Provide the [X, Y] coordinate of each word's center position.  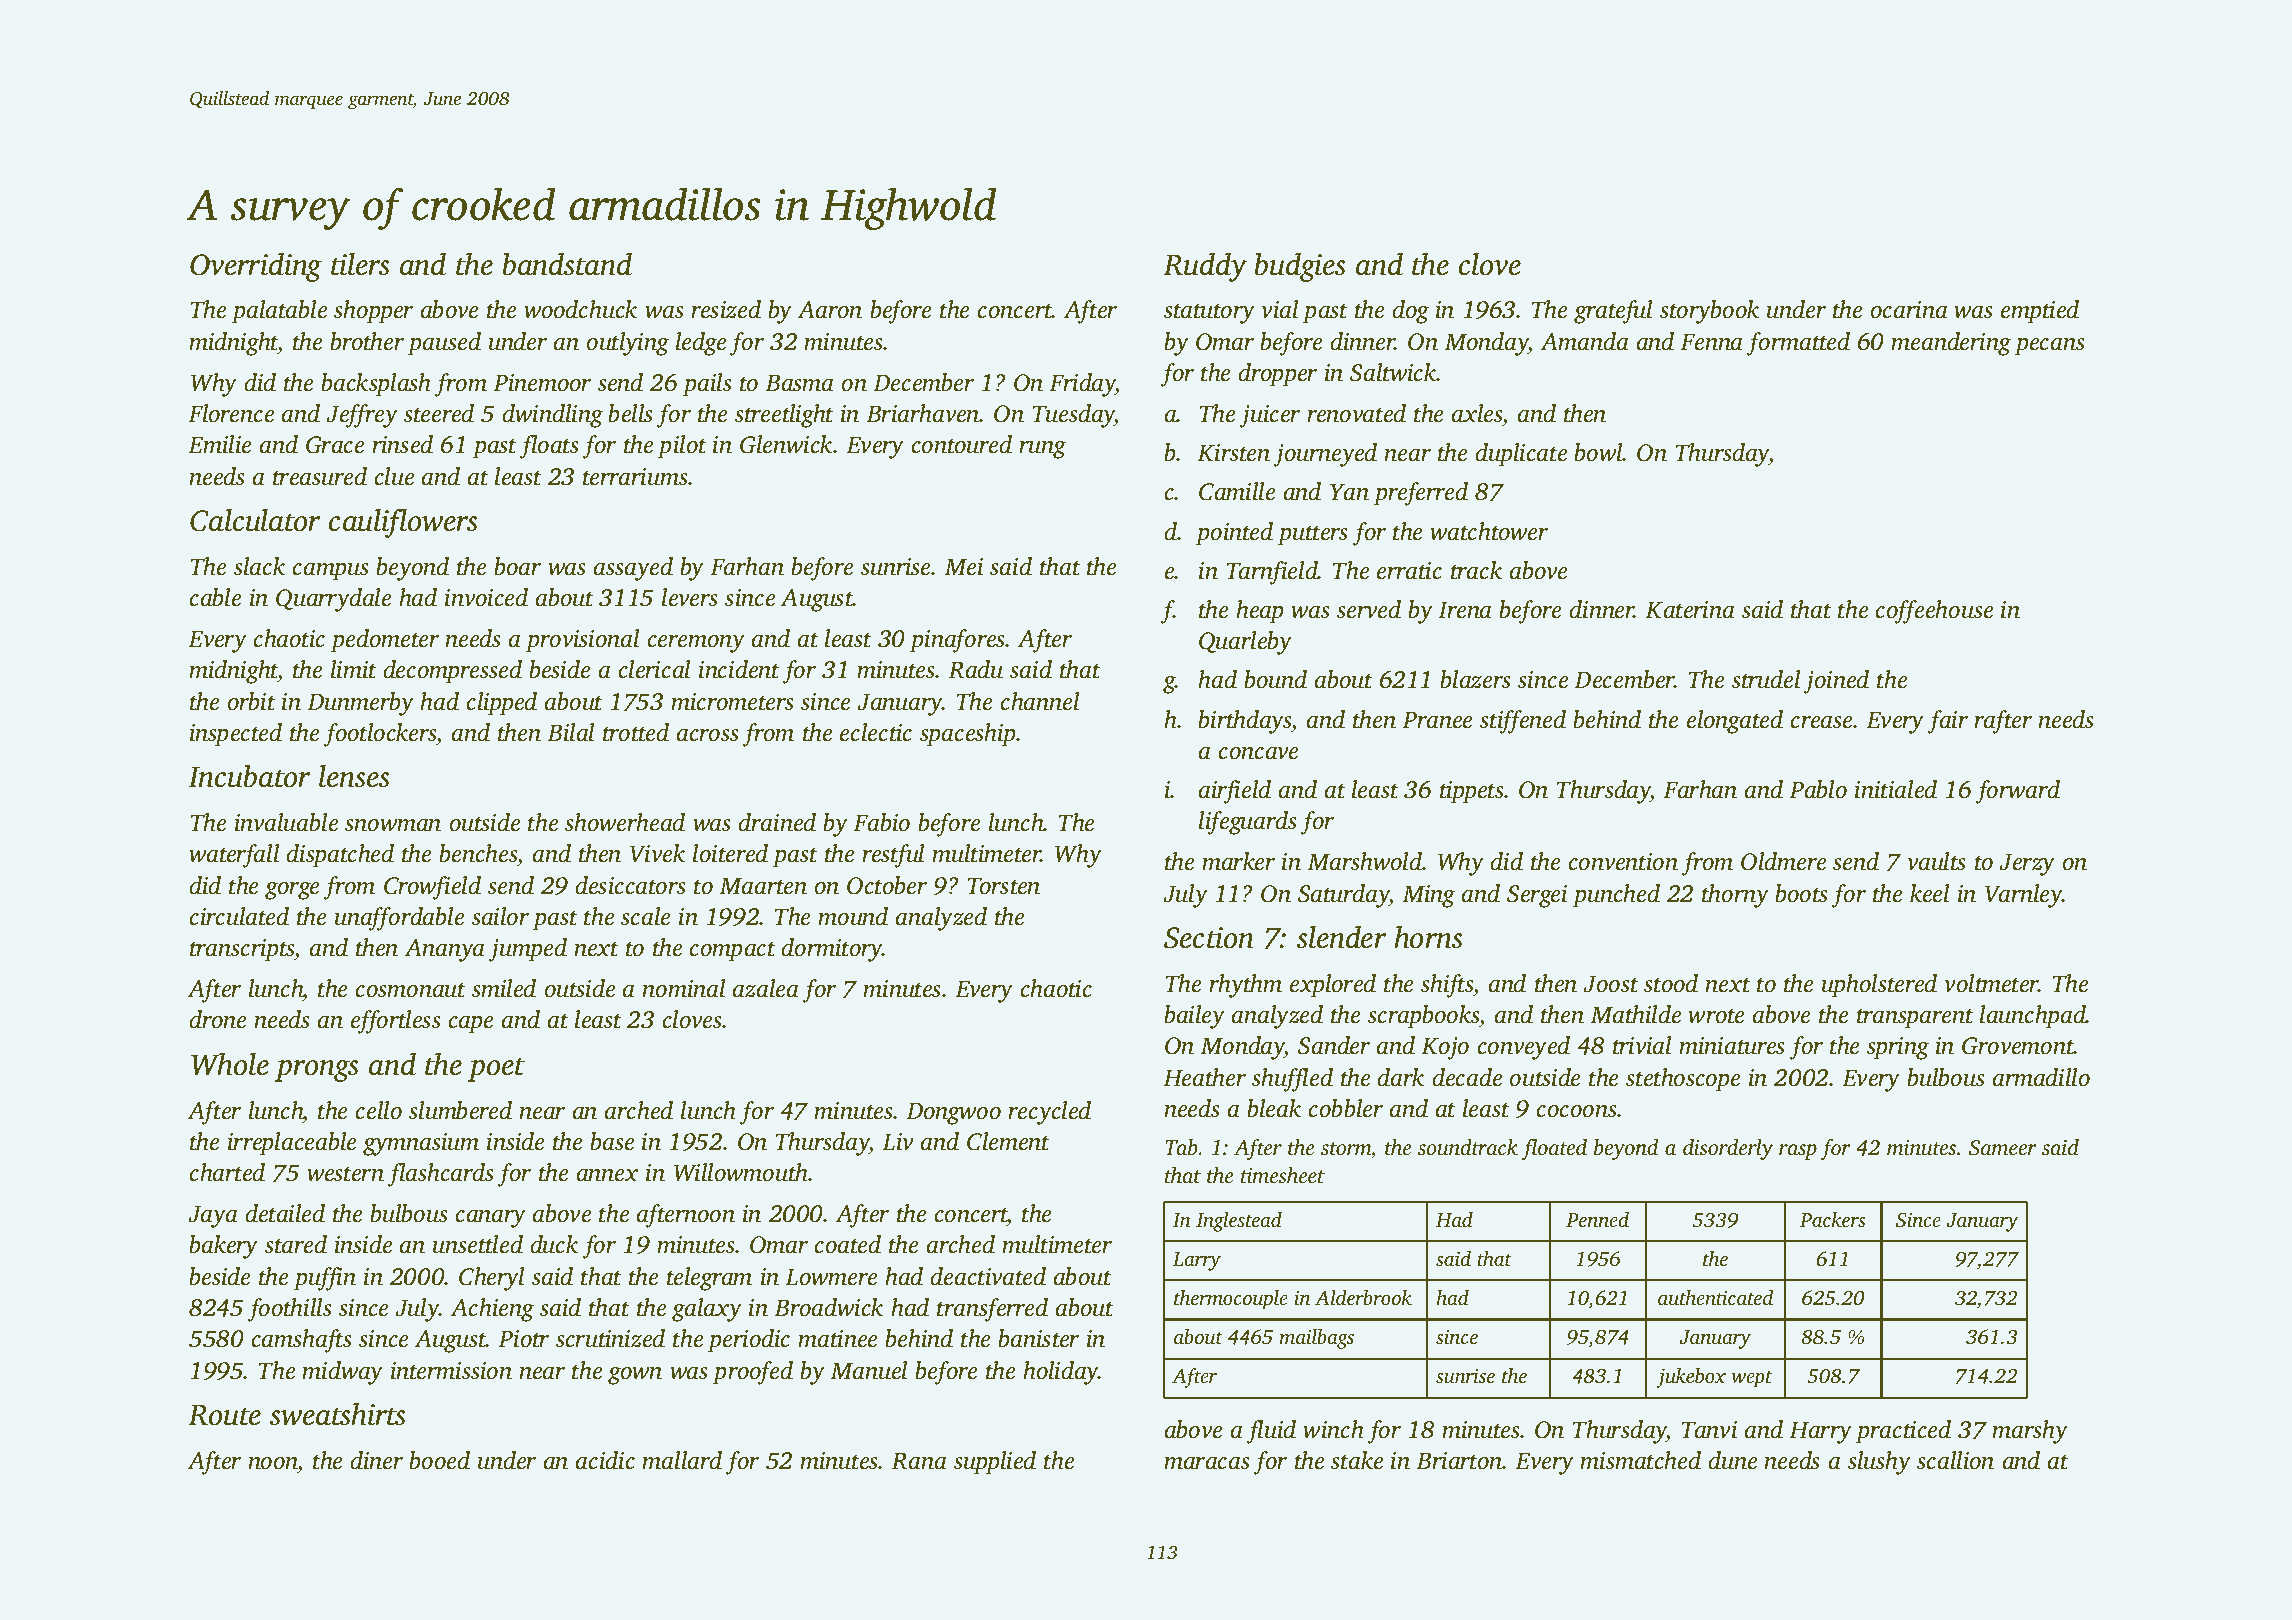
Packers [1833, 1219]
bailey [1194, 1017]
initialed [1896, 789]
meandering [1951, 344]
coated [848, 1244]
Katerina [1690, 610]
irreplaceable [292, 1144]
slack [259, 566]
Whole [230, 1064]
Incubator [249, 776]
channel [1040, 701]
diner [377, 1460]
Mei [964, 567]
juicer [1270, 416]
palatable [279, 312]
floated [1554, 1149]
